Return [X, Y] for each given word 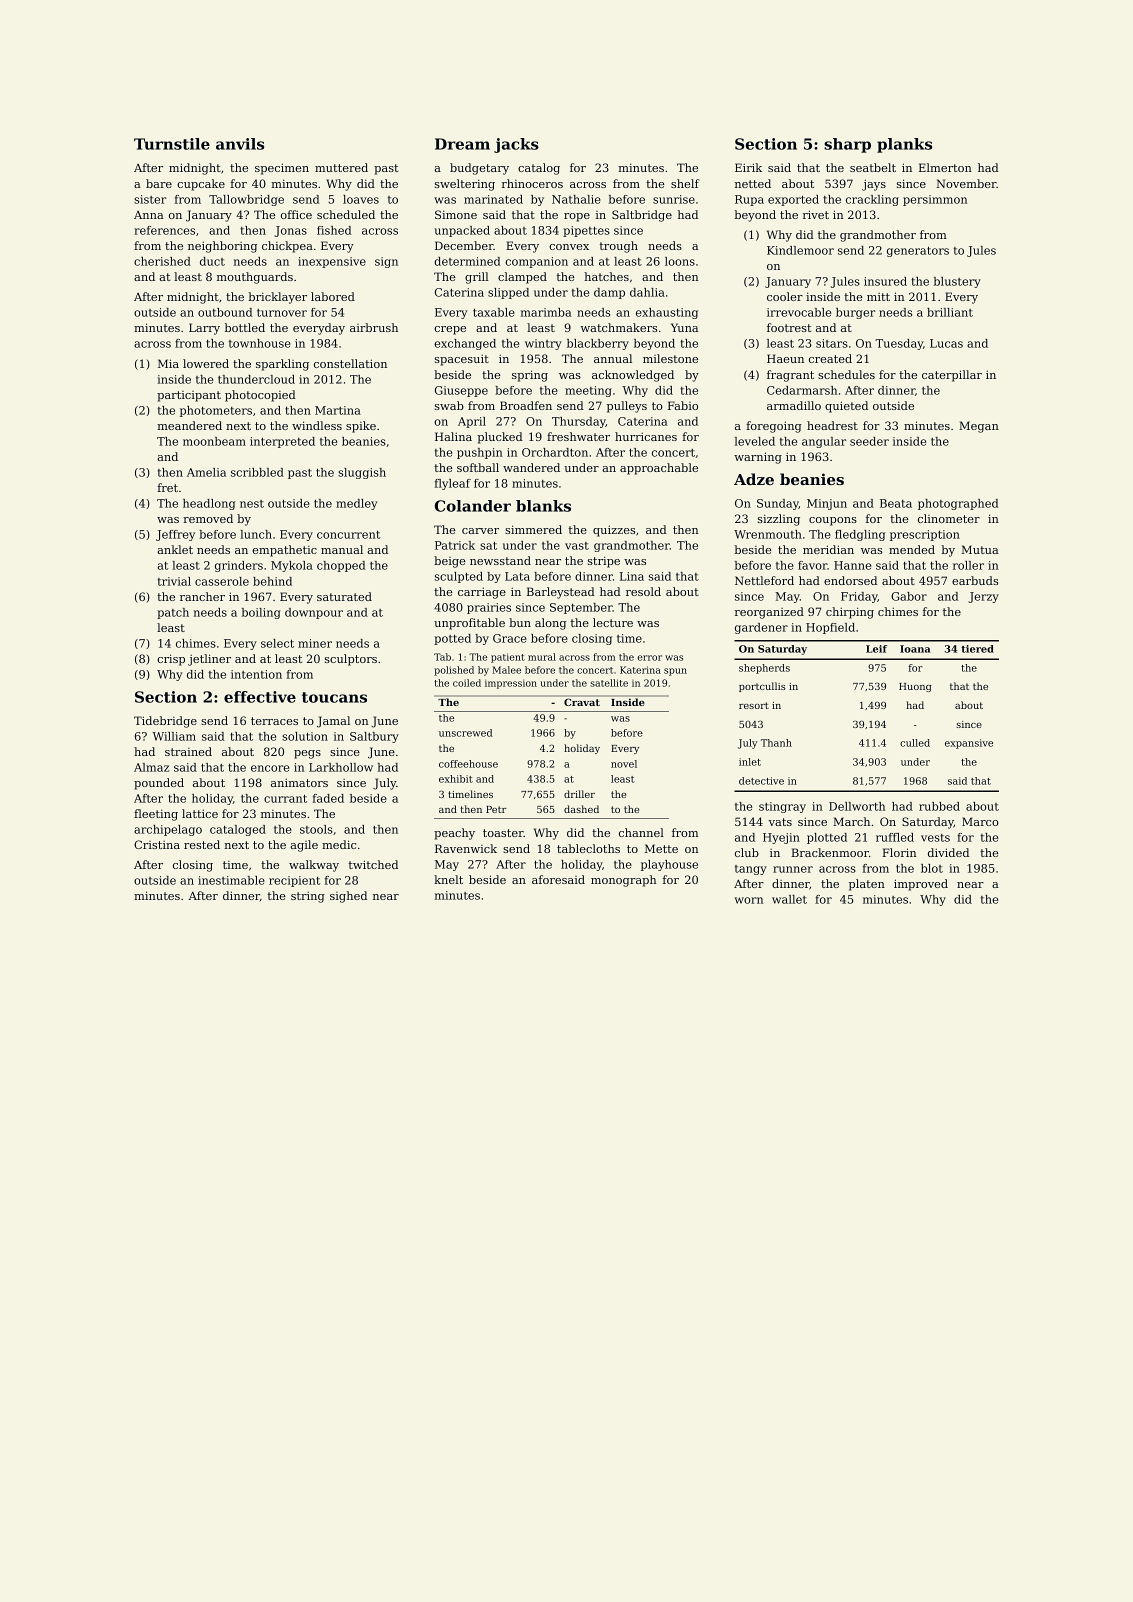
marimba [546, 312]
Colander [473, 506]
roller [968, 565]
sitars [832, 343]
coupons [833, 521]
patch [173, 613]
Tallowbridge [246, 200]
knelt [448, 879]
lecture [613, 622]
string [308, 897]
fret [167, 487]
